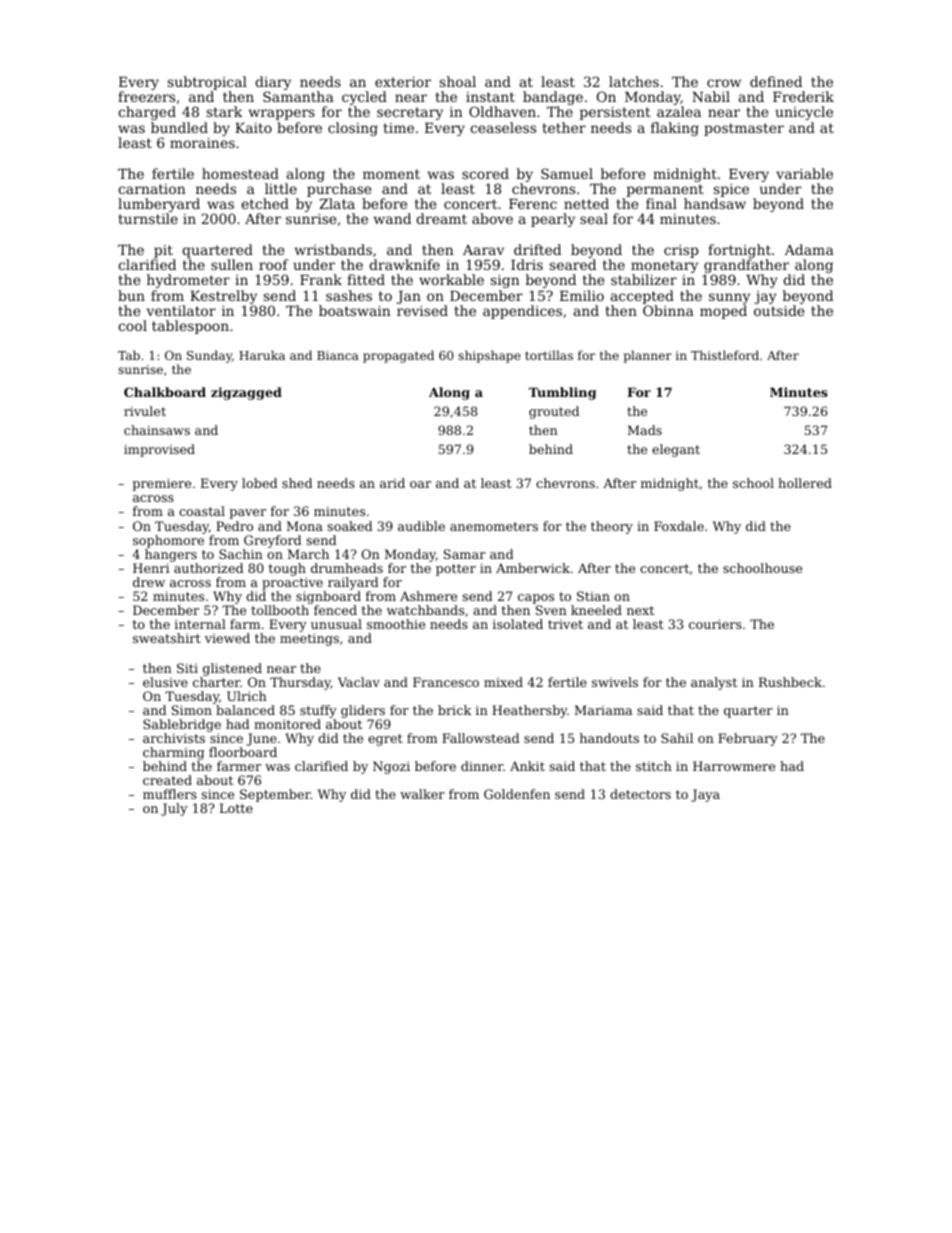 The width and height of the image is (952, 1233). I want to click on instant, so click(490, 97).
